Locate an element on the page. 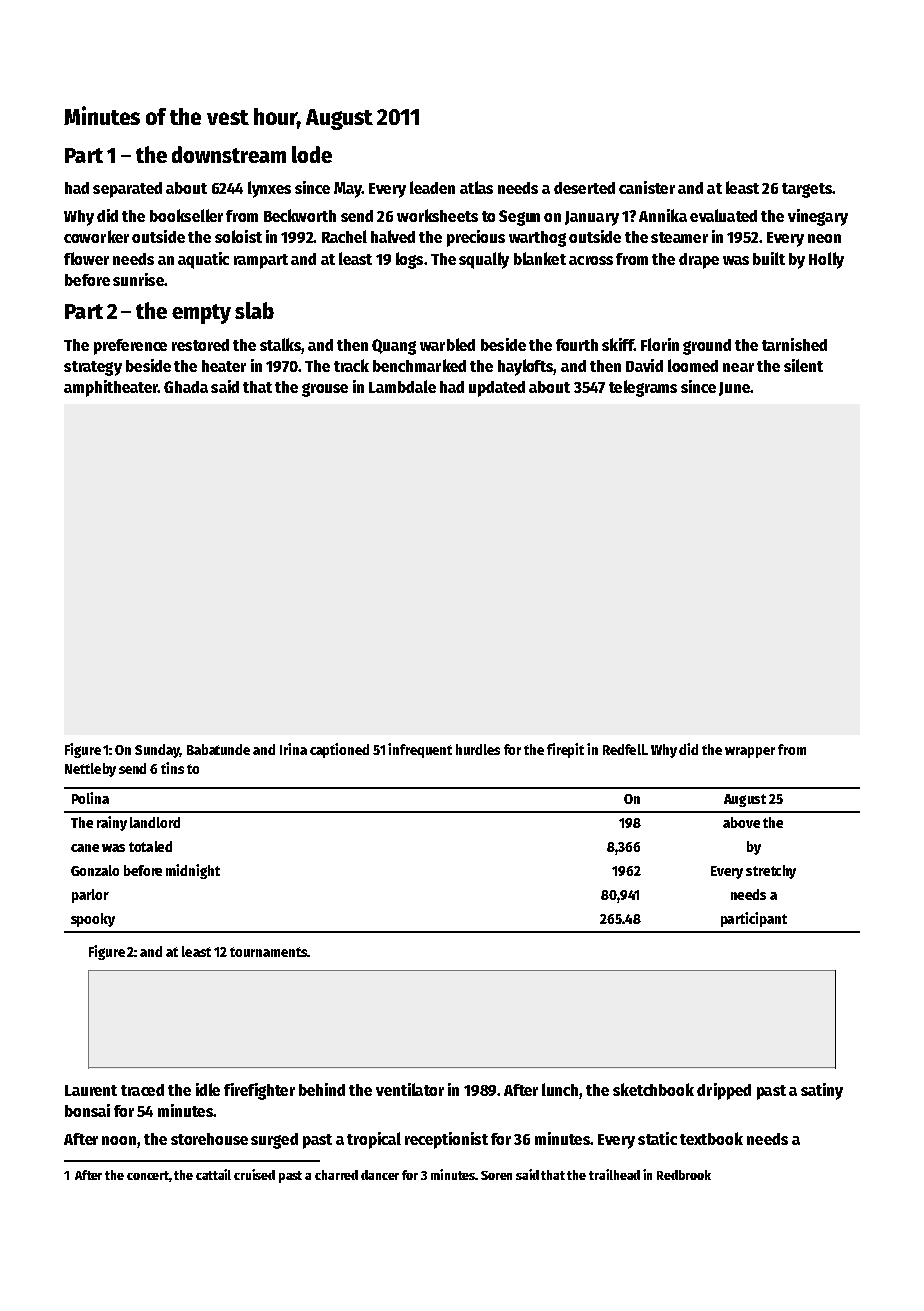 The height and width of the page is (1311, 924). Lambdale is located at coordinates (402, 386).
